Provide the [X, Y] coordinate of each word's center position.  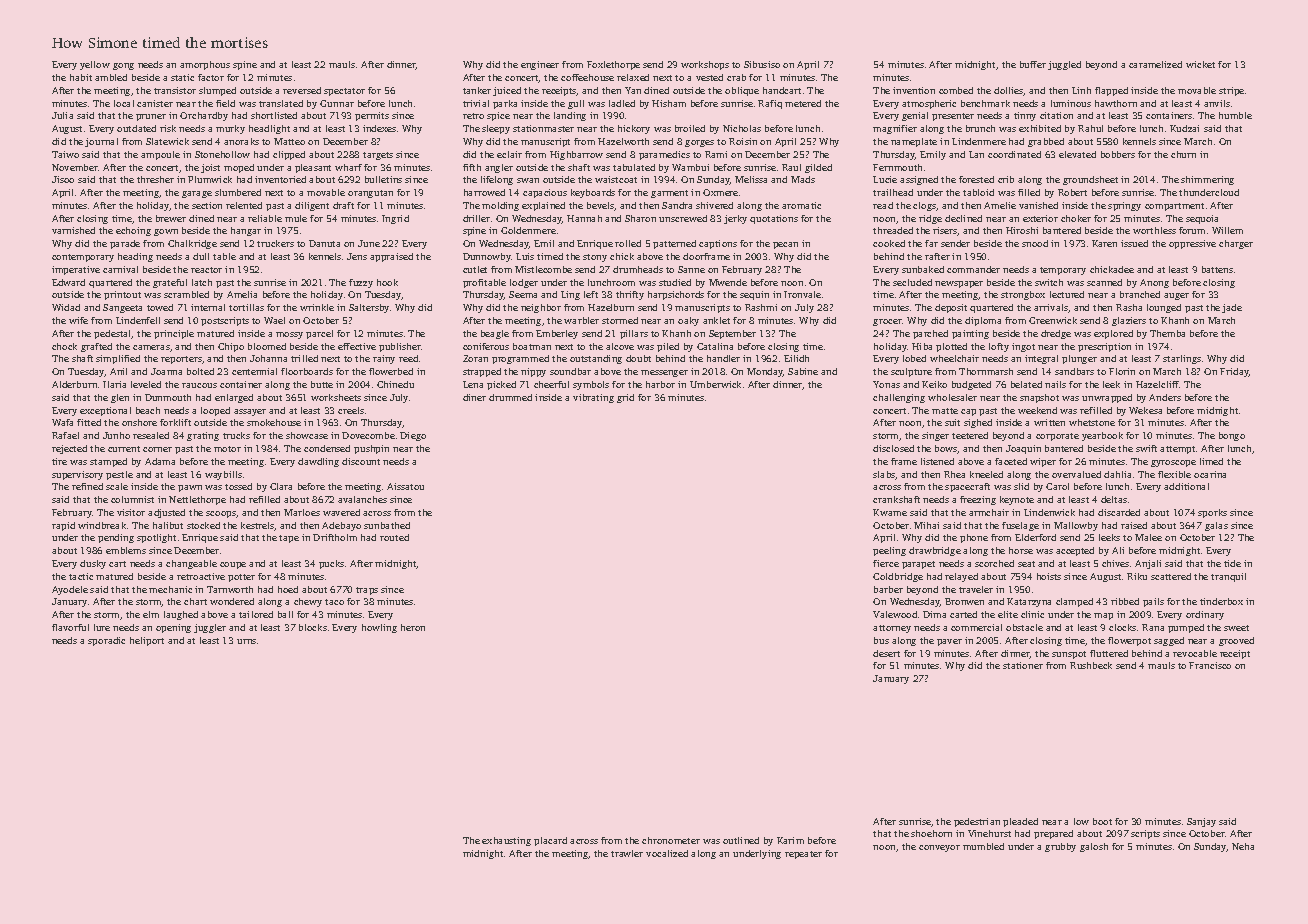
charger [1236, 244]
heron [413, 627]
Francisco [1210, 665]
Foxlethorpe [613, 65]
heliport [147, 641]
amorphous [205, 65]
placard [550, 841]
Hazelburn [611, 307]
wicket [1200, 64]
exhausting [506, 841]
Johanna [268, 358]
